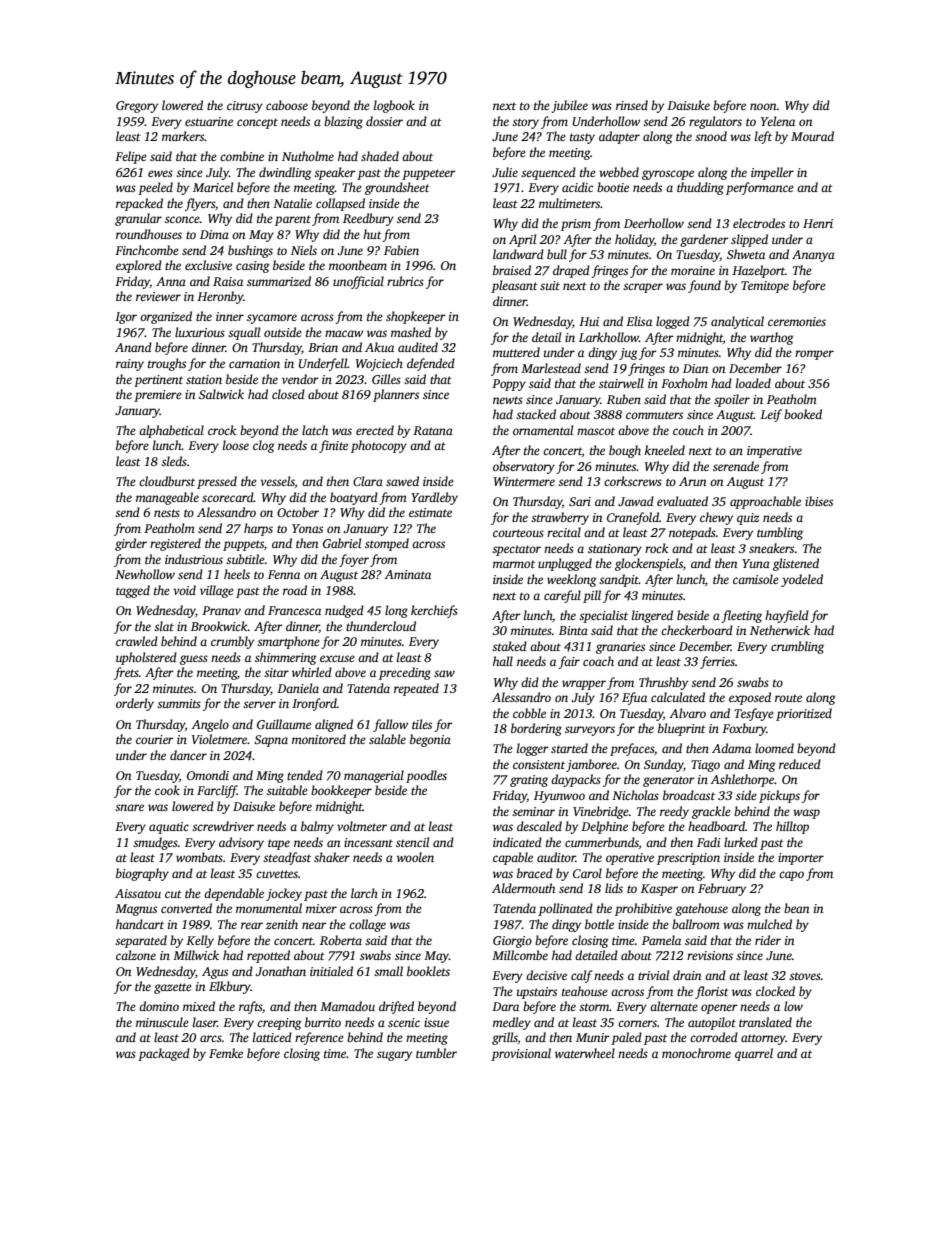  Describe the element at coordinates (418, 347) in the document. I see `audited` at that location.
